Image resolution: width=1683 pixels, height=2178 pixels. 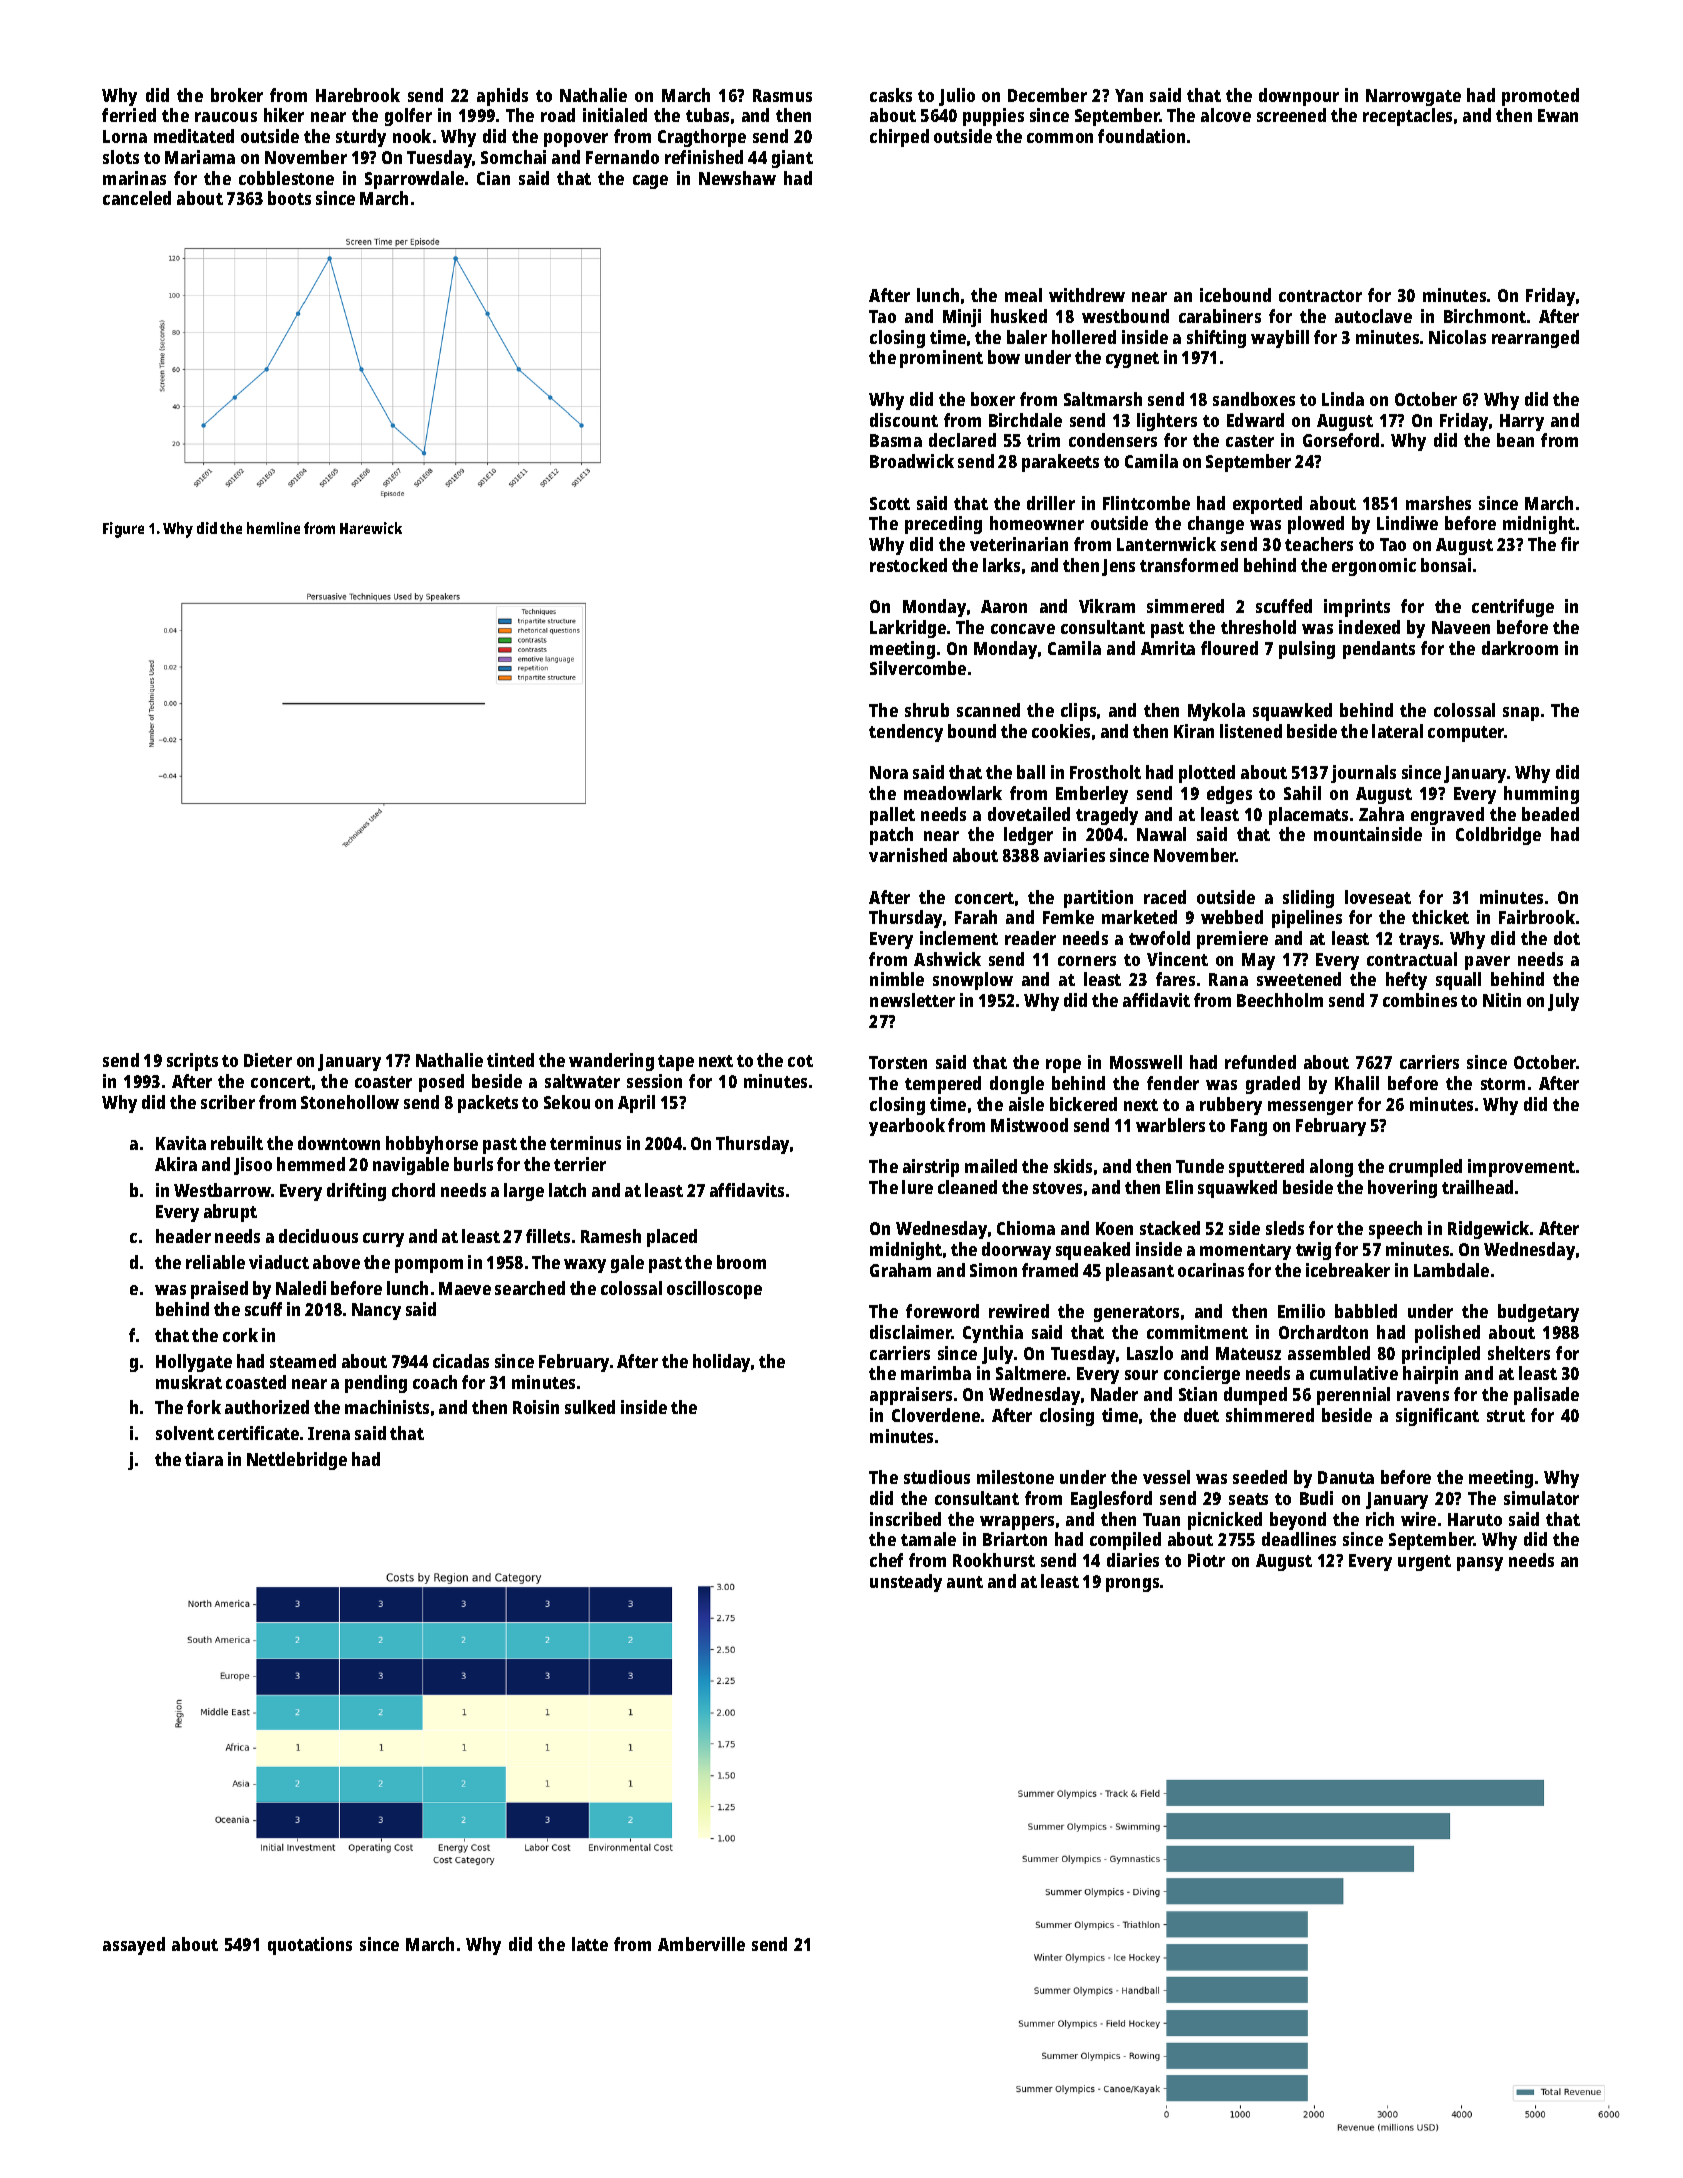 I want to click on tempered, so click(x=943, y=1085).
